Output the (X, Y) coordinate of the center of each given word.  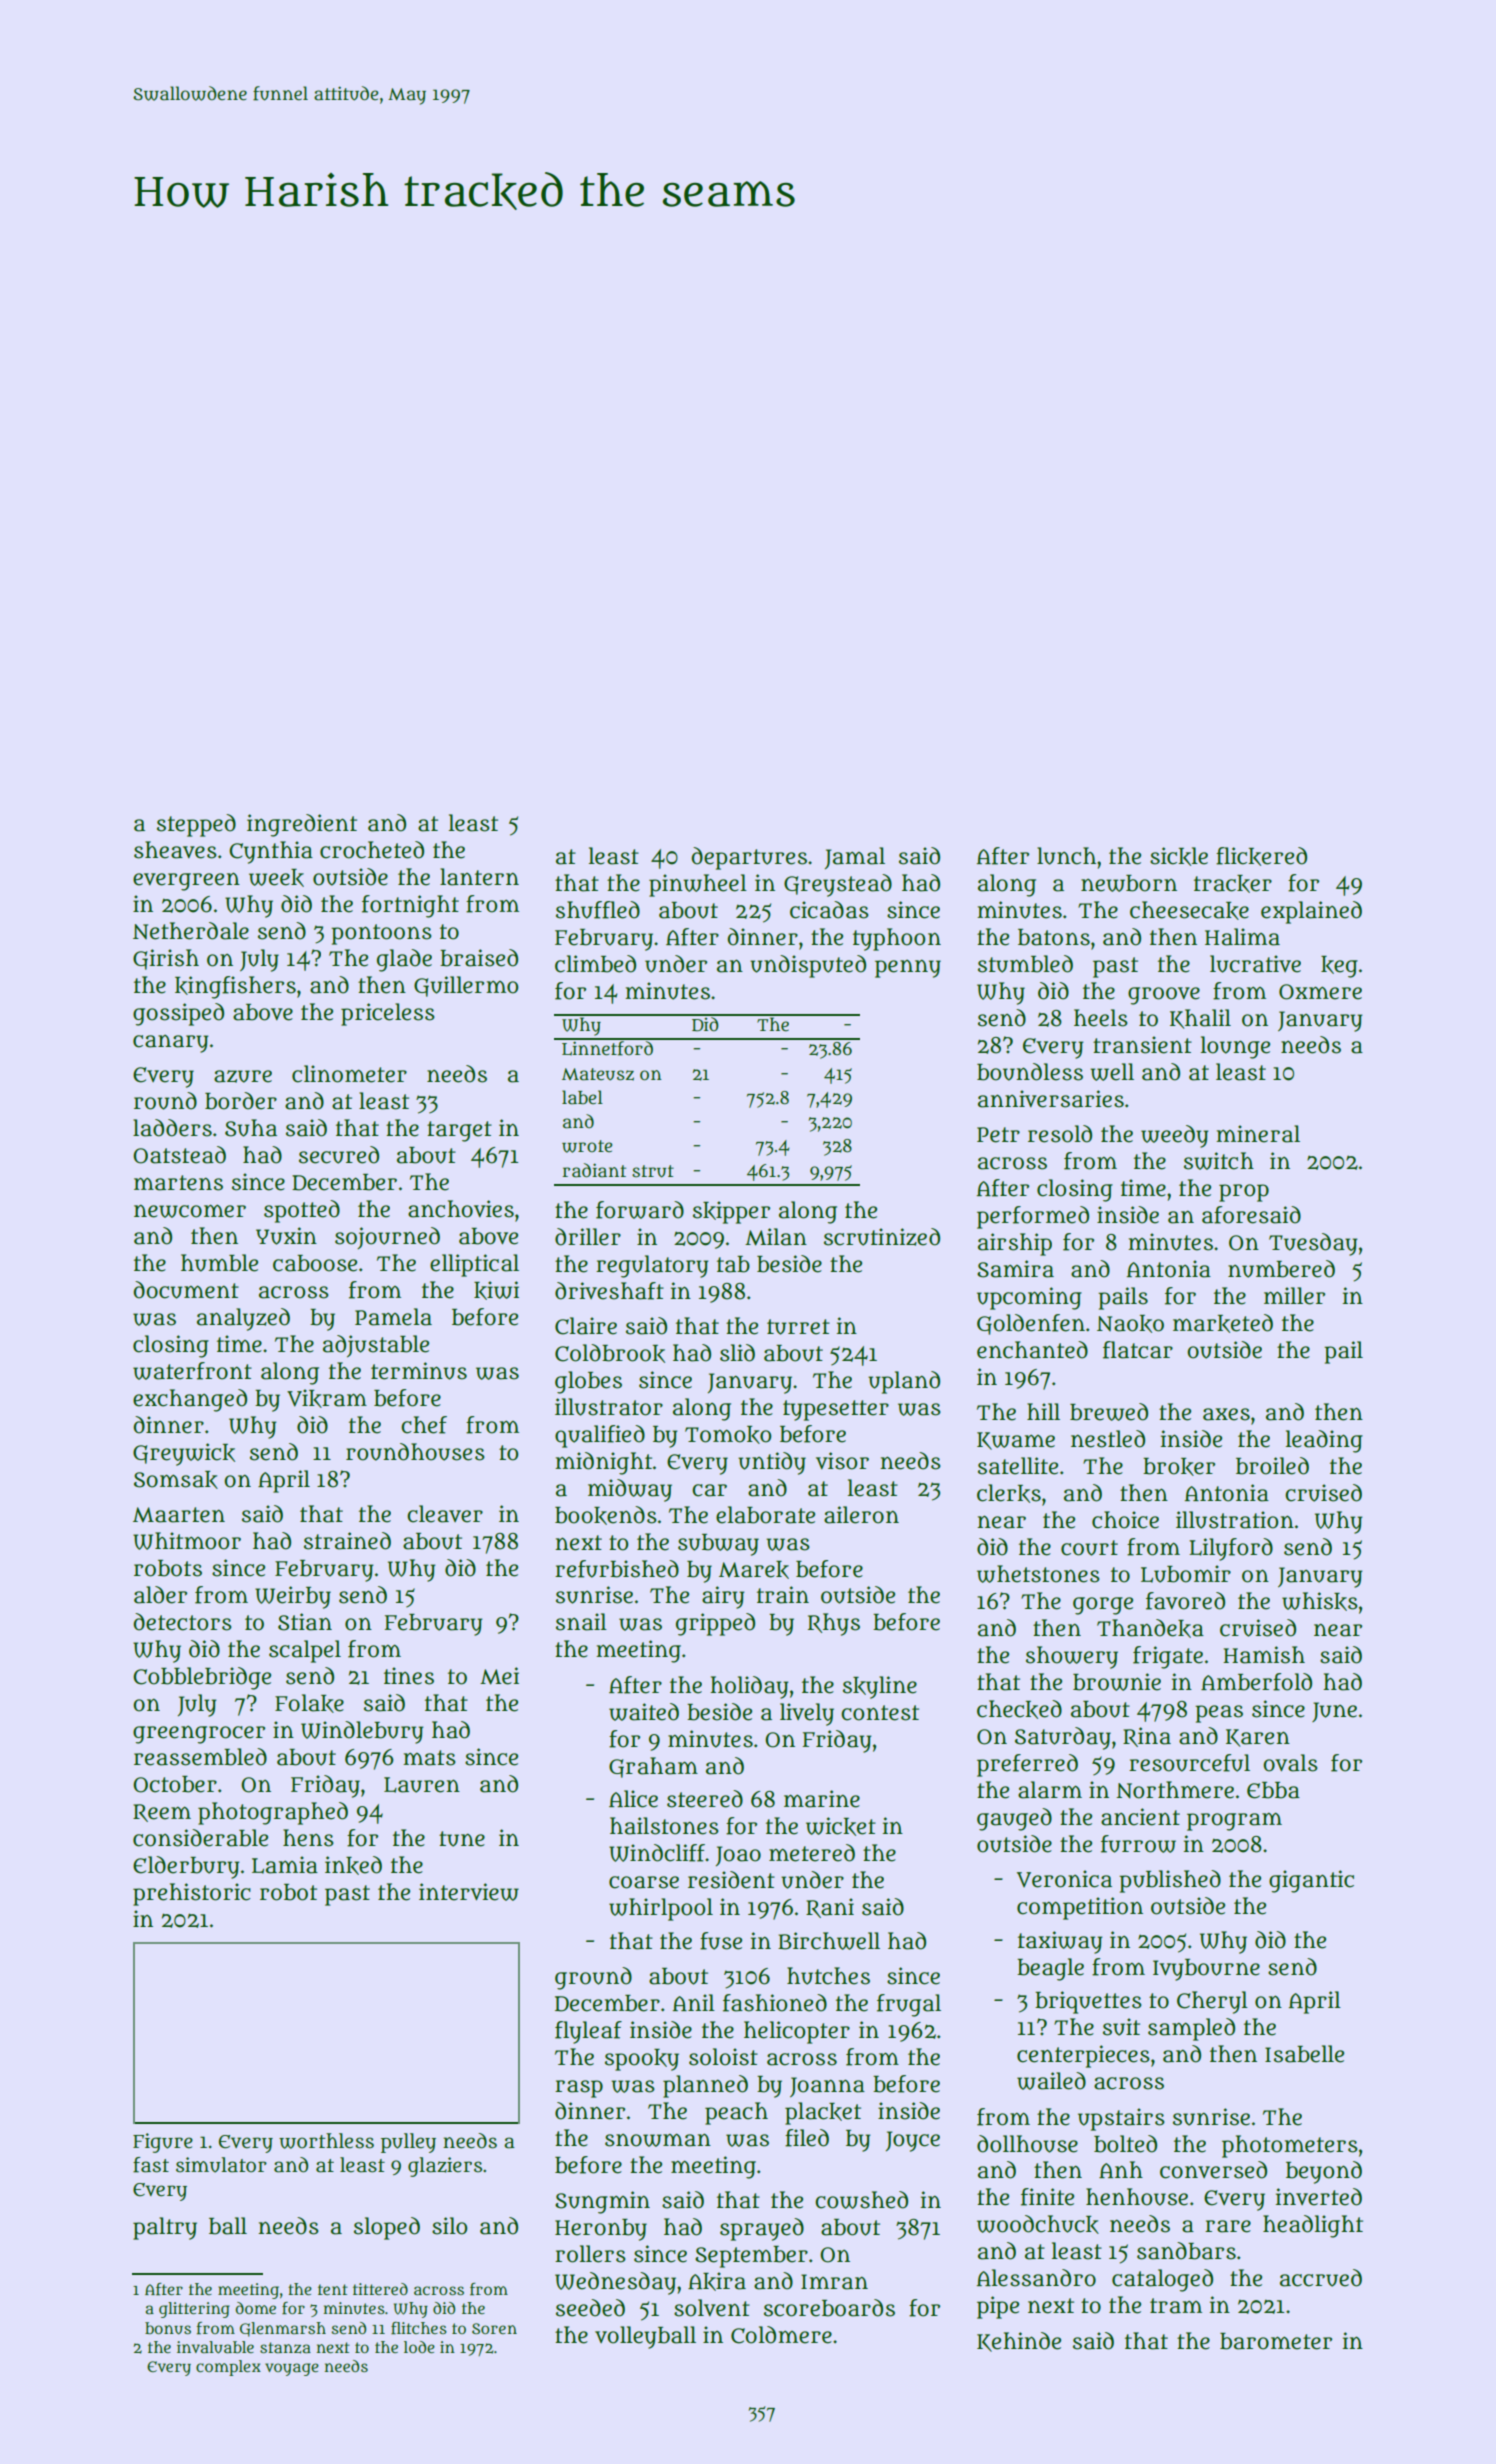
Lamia (285, 1865)
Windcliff (657, 1853)
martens (178, 1183)
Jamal (855, 858)
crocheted (372, 850)
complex (228, 2368)
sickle (1179, 856)
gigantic (1311, 1881)
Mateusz (598, 1074)
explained (1311, 912)
